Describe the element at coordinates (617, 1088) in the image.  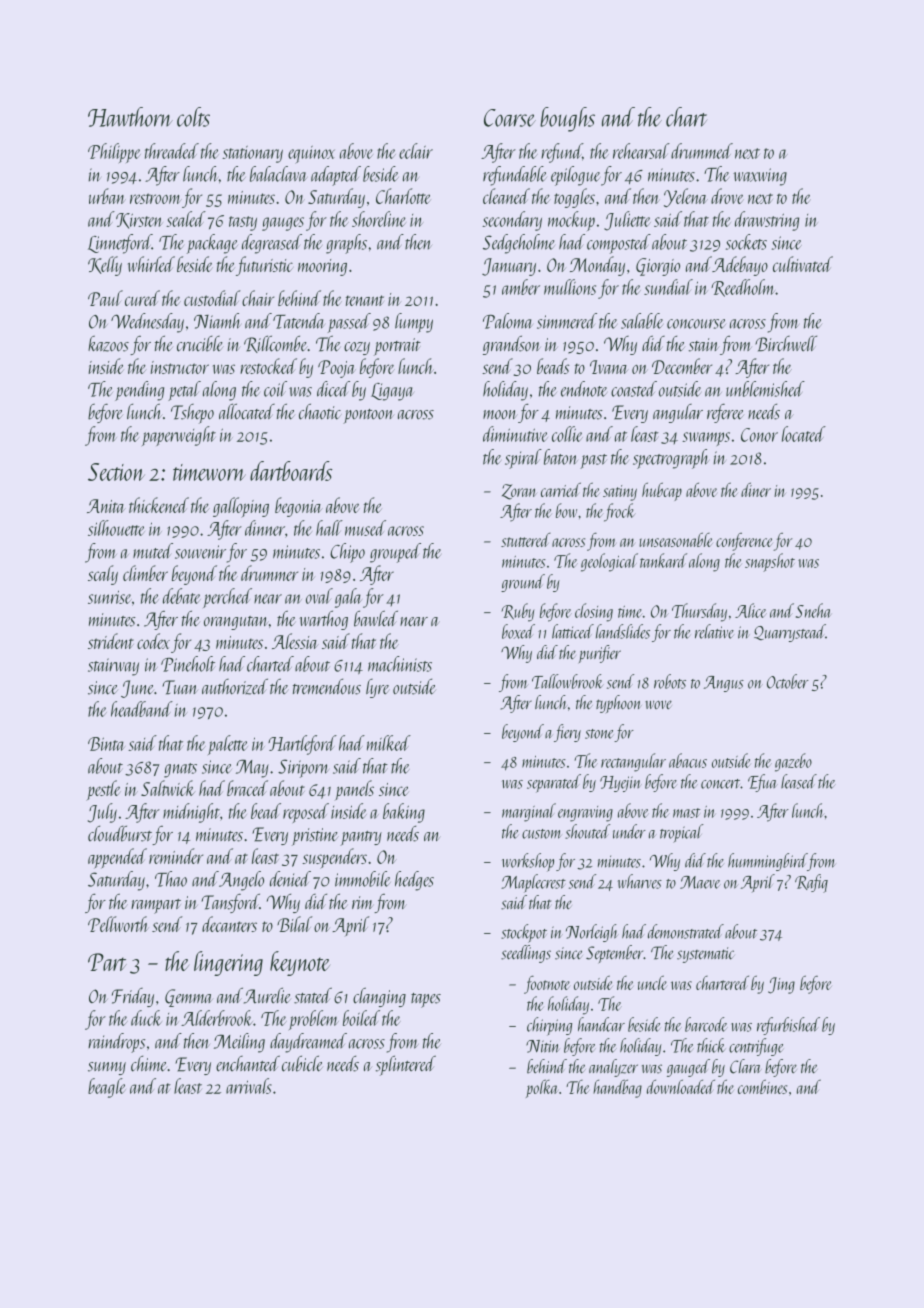
I see `handbag` at that location.
